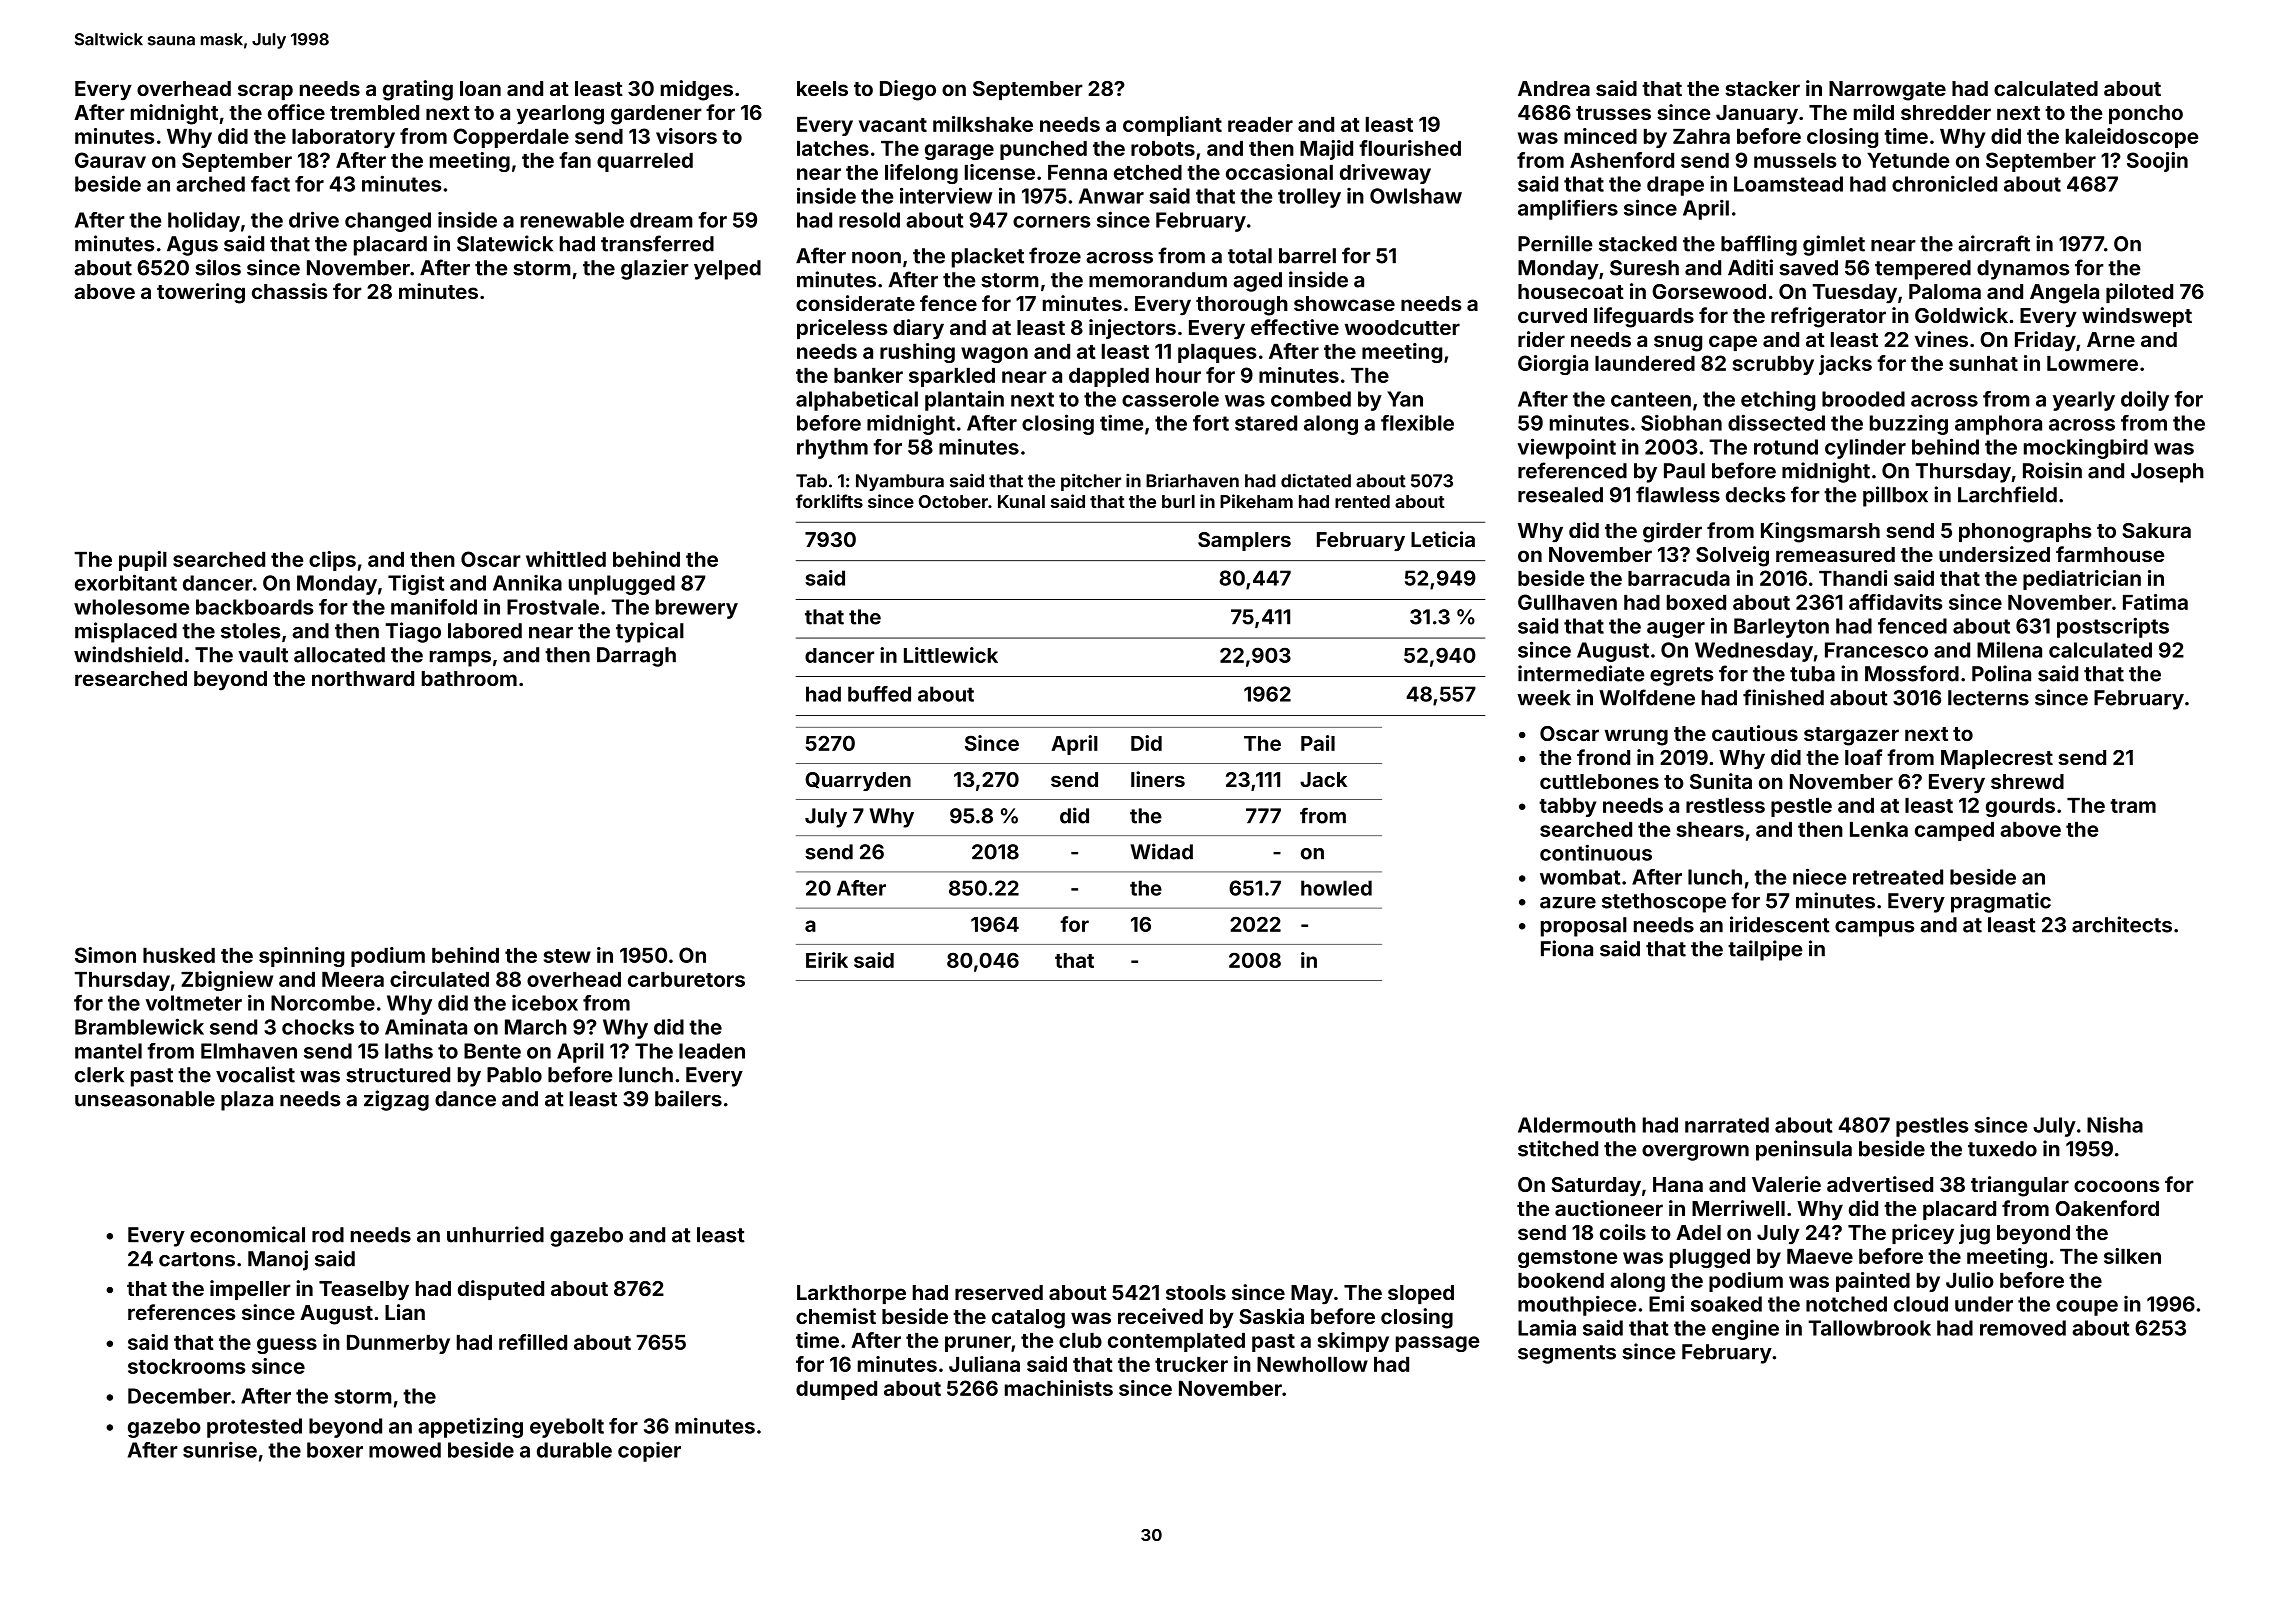 The height and width of the screenshot is (1613, 2281). Describe the element at coordinates (505, 243) in the screenshot. I see `Slatewick` at that location.
